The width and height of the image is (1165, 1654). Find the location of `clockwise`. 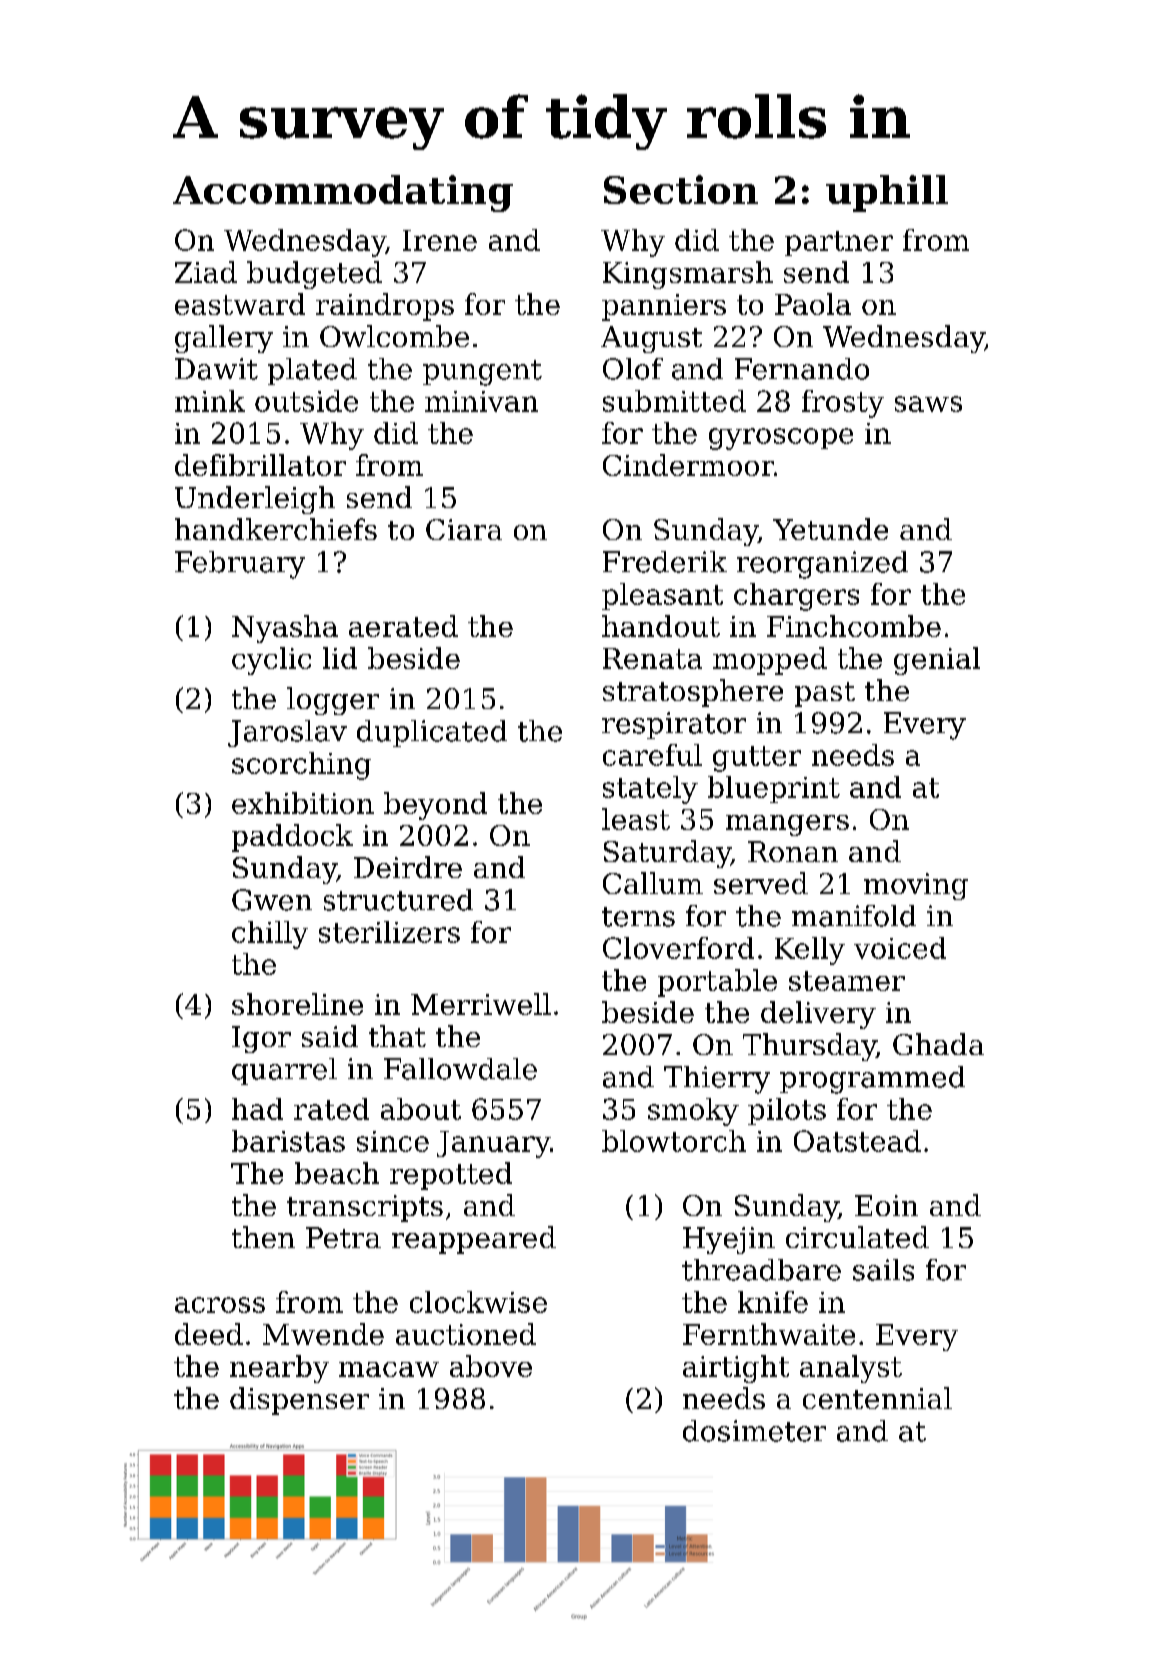

clockwise is located at coordinates (478, 1302).
